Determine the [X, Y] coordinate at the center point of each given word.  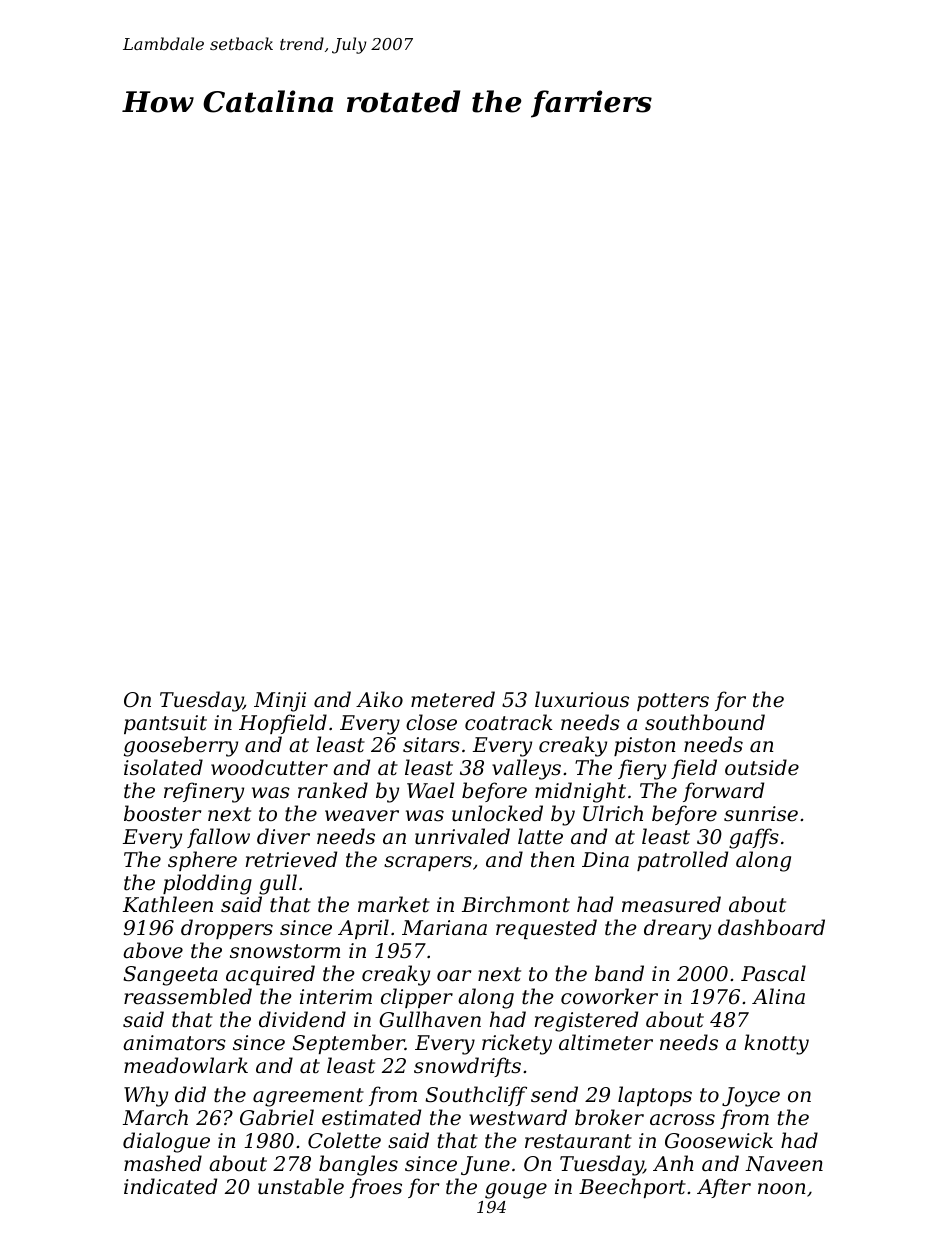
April [363, 929]
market [394, 904]
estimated [371, 1117]
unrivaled [462, 836]
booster [162, 813]
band [619, 973]
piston [645, 746]
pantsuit [165, 724]
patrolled [682, 861]
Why [146, 1096]
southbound [705, 722]
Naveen [784, 1164]
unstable [301, 1186]
